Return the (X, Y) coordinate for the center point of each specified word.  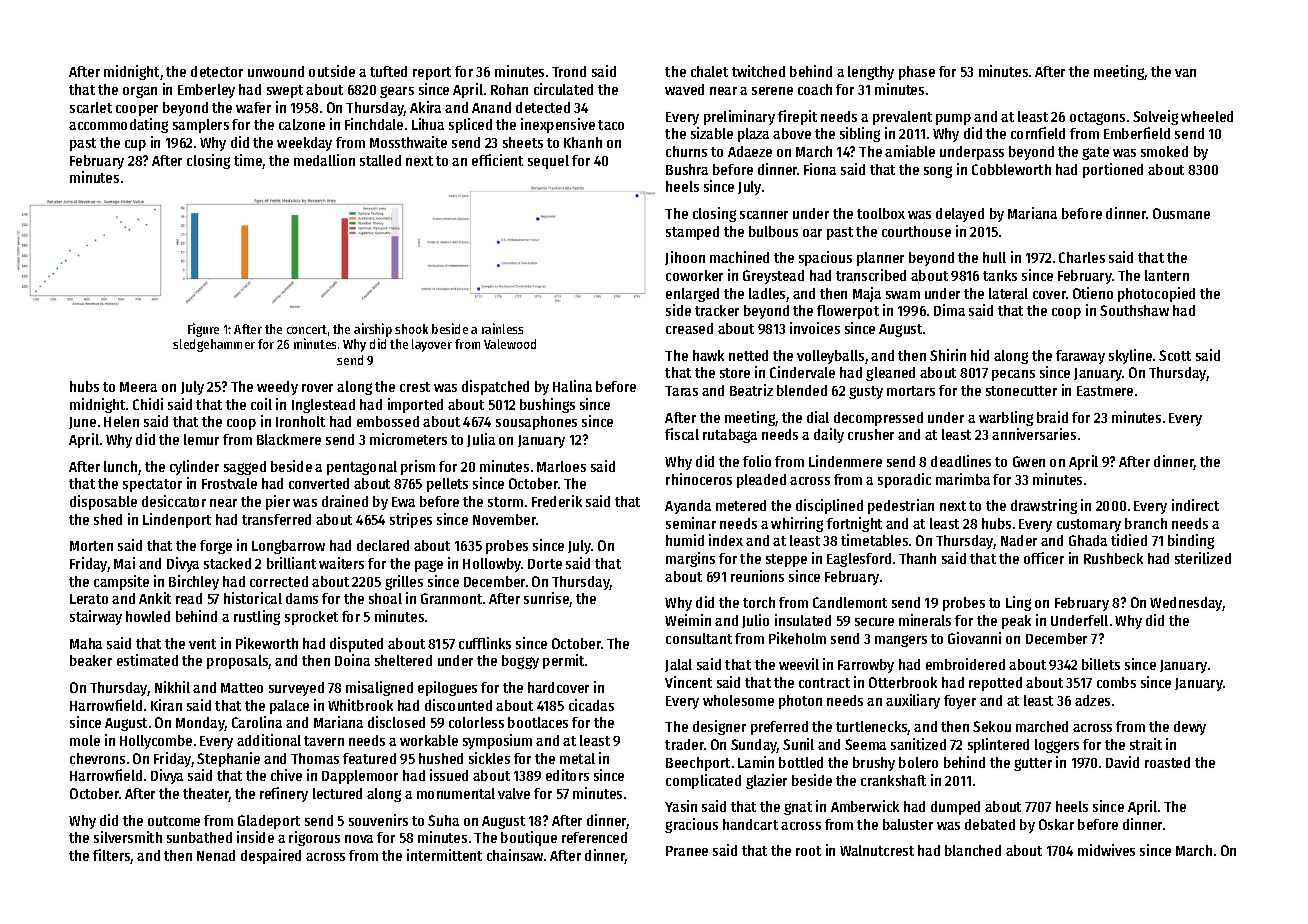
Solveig (1155, 117)
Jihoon (685, 258)
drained (345, 501)
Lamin (756, 762)
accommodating (118, 125)
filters (112, 856)
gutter (1033, 764)
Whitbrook (360, 705)
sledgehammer (214, 345)
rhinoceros (699, 479)
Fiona (820, 169)
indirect (1195, 505)
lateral (1008, 293)
